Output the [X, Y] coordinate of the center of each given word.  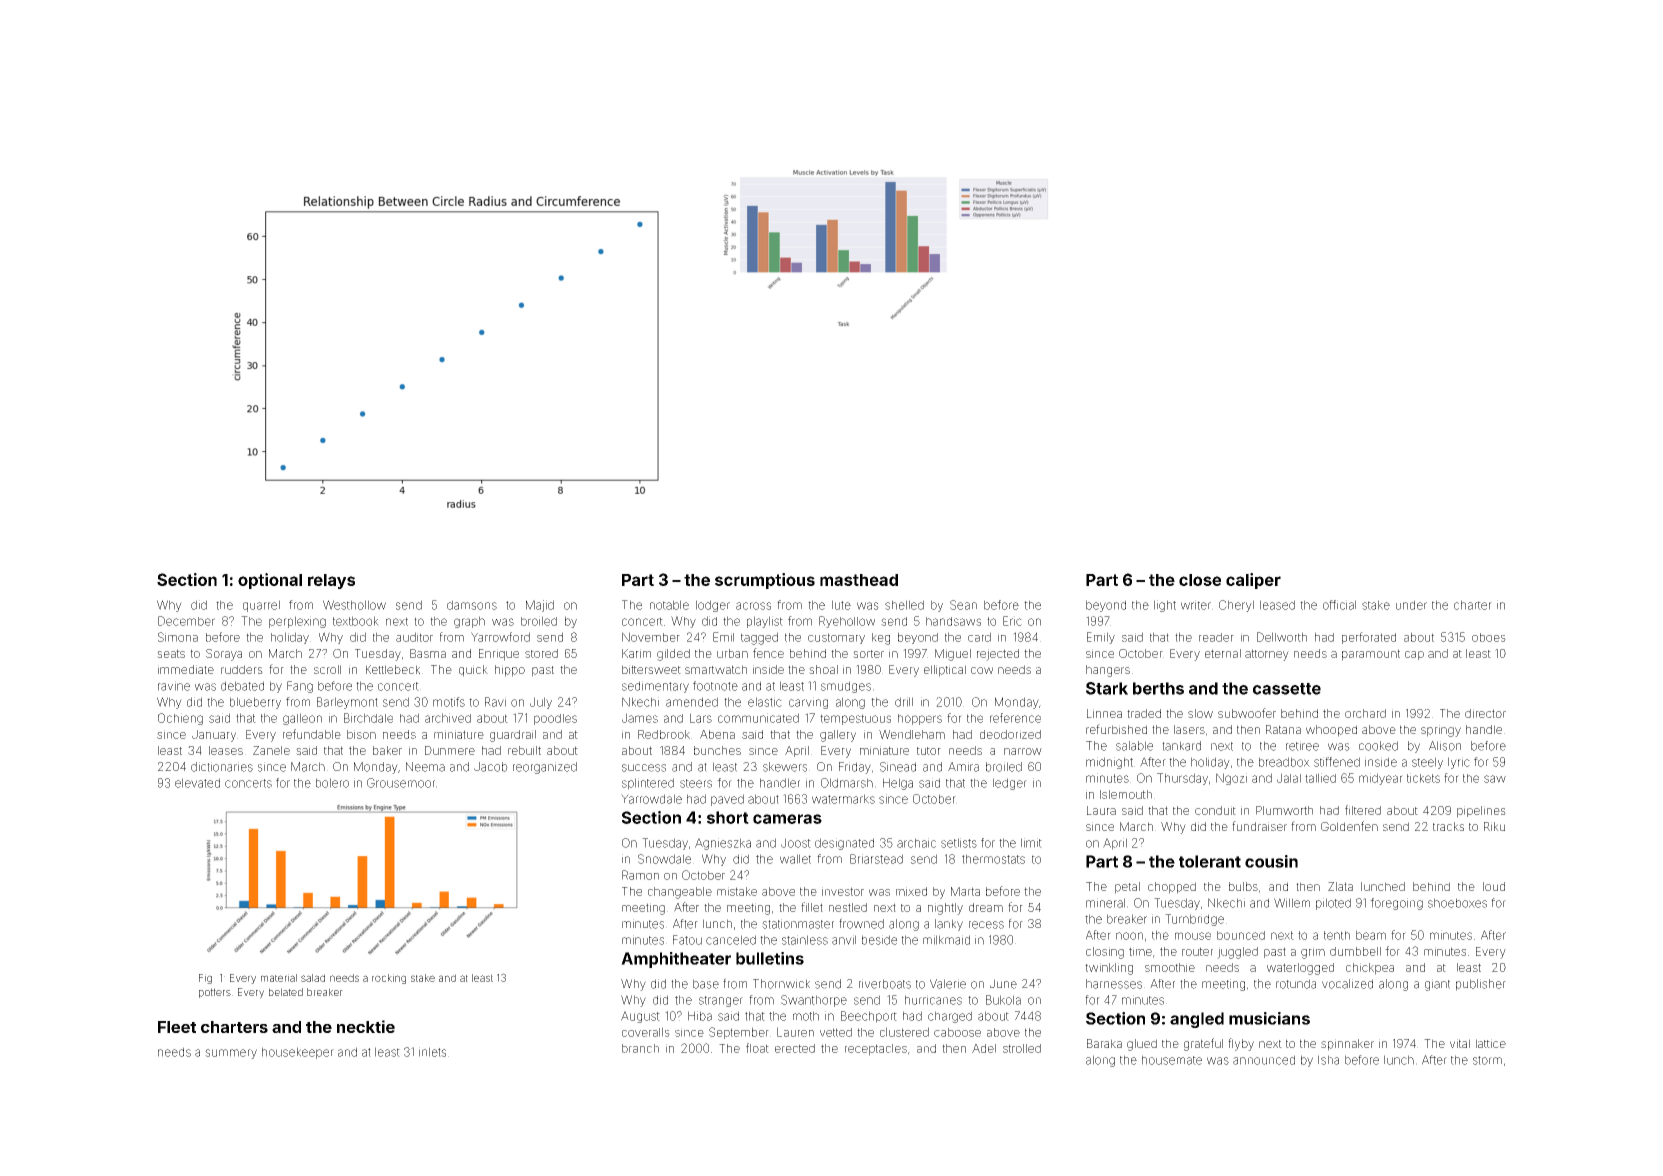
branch [640, 1048]
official [1339, 605]
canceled [731, 940]
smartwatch [716, 669]
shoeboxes [1457, 903]
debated [242, 686]
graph [469, 622]
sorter [868, 654]
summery [231, 1054]
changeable [680, 893]
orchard [1365, 713]
